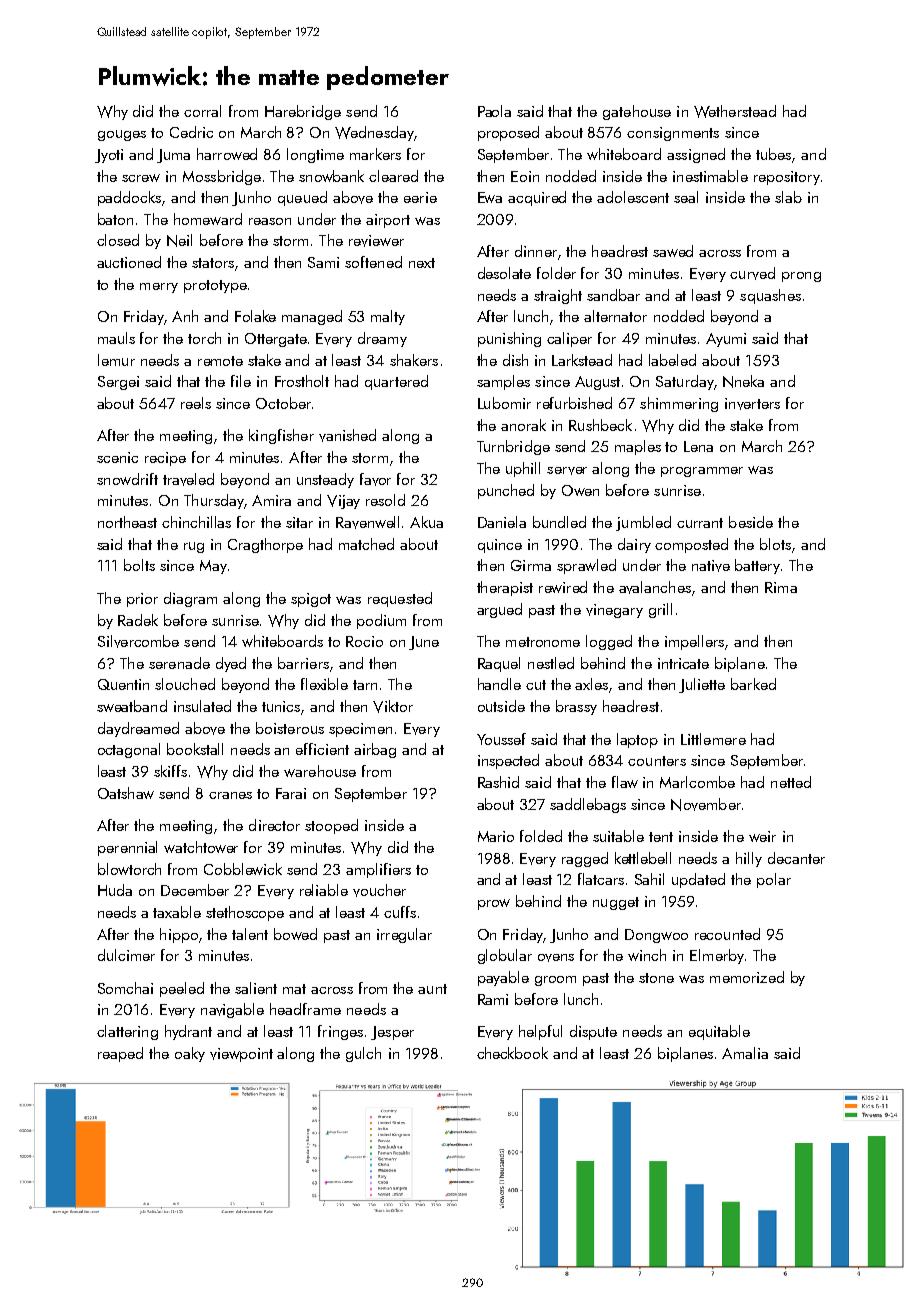 This document has width=924, height=1308. What do you see at coordinates (195, 749) in the document?
I see `bookstall` at bounding box center [195, 749].
